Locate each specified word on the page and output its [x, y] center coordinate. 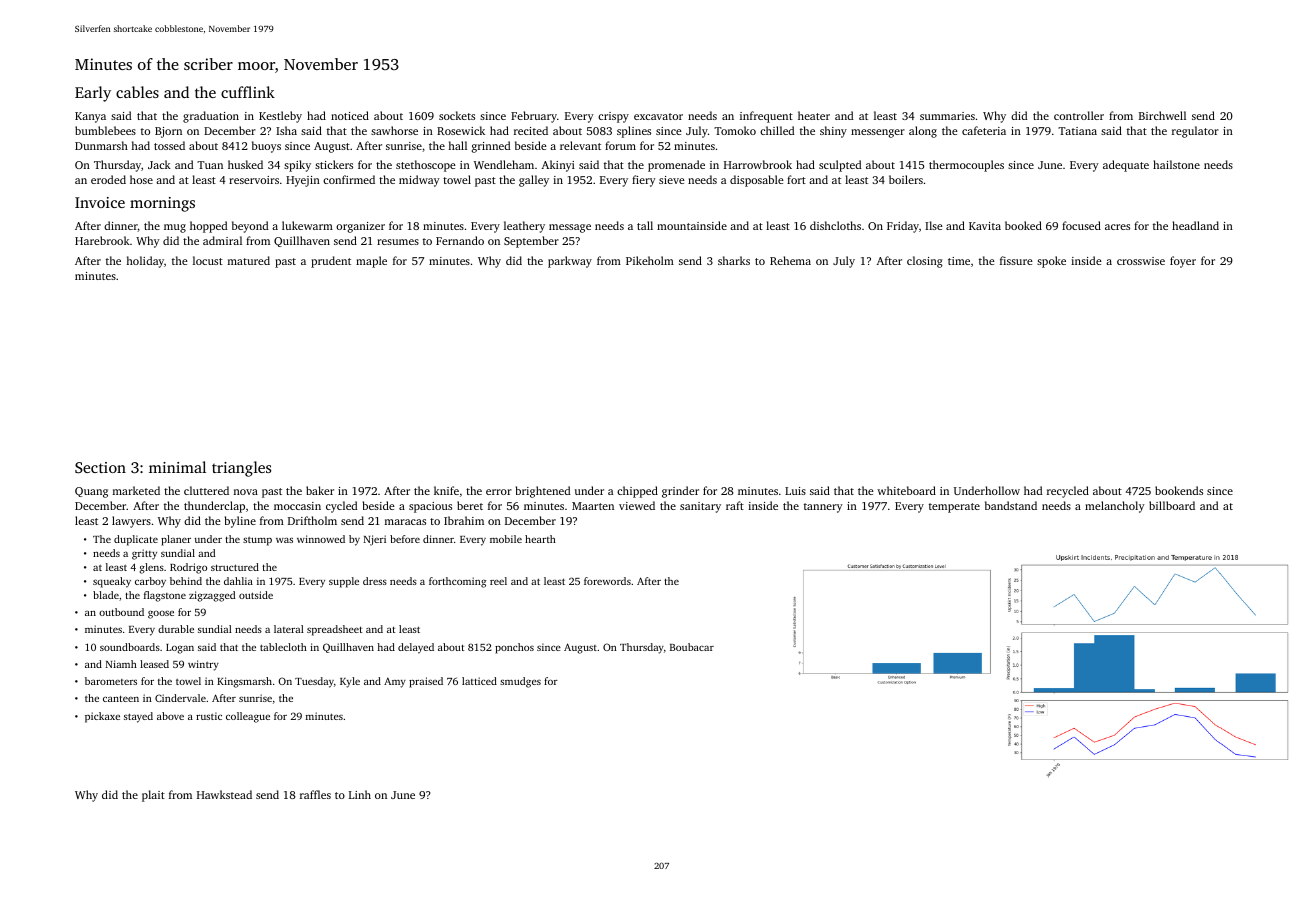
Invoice [100, 202]
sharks [734, 260]
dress [375, 581]
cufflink [248, 92]
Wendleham [504, 164]
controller [1079, 115]
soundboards [130, 647]
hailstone [1176, 164]
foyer [1183, 262]
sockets [457, 115]
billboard [1172, 505]
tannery [823, 508]
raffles [315, 794]
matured [249, 260]
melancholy [1115, 507]
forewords [607, 581]
